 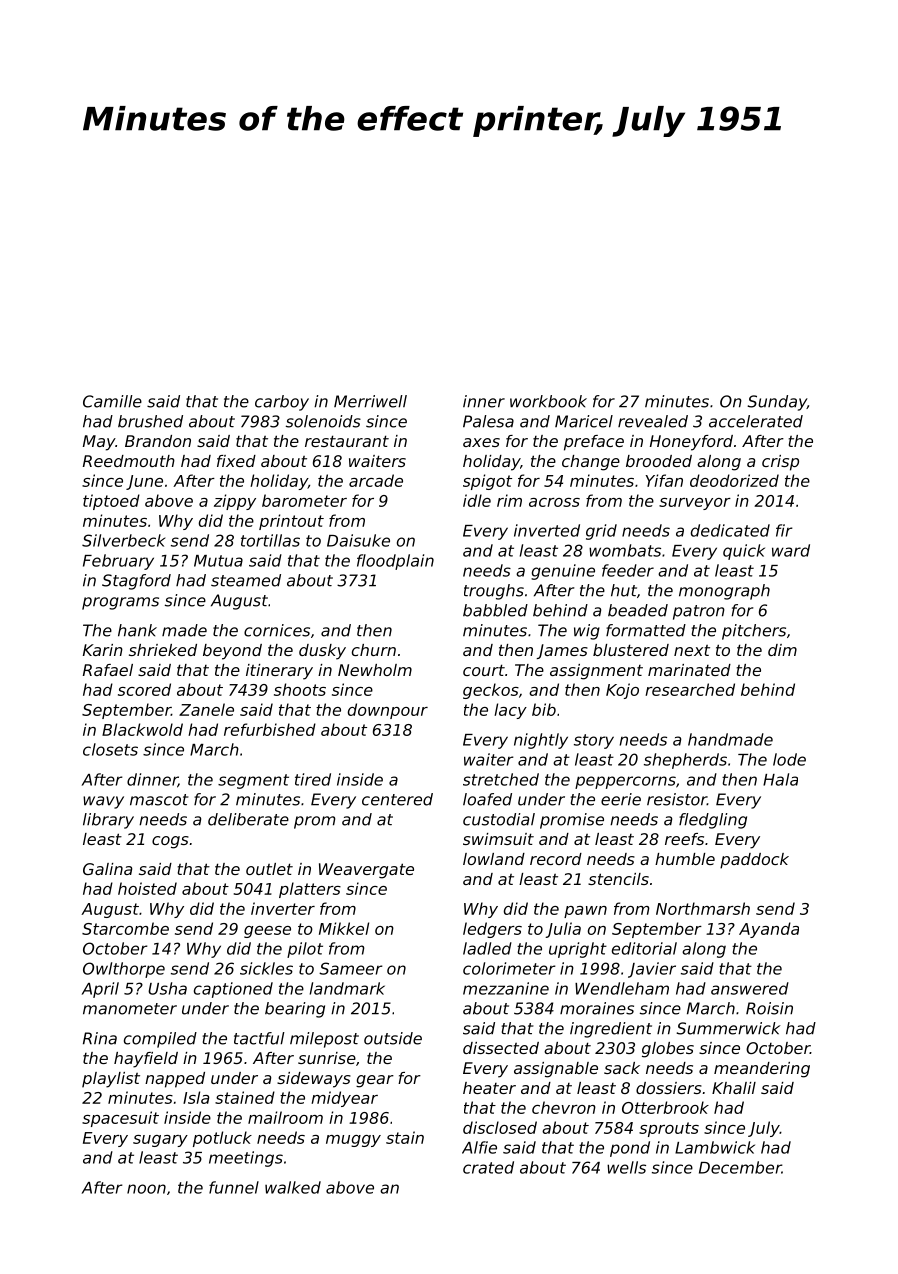 I want to click on disclosed, so click(x=500, y=1127).
